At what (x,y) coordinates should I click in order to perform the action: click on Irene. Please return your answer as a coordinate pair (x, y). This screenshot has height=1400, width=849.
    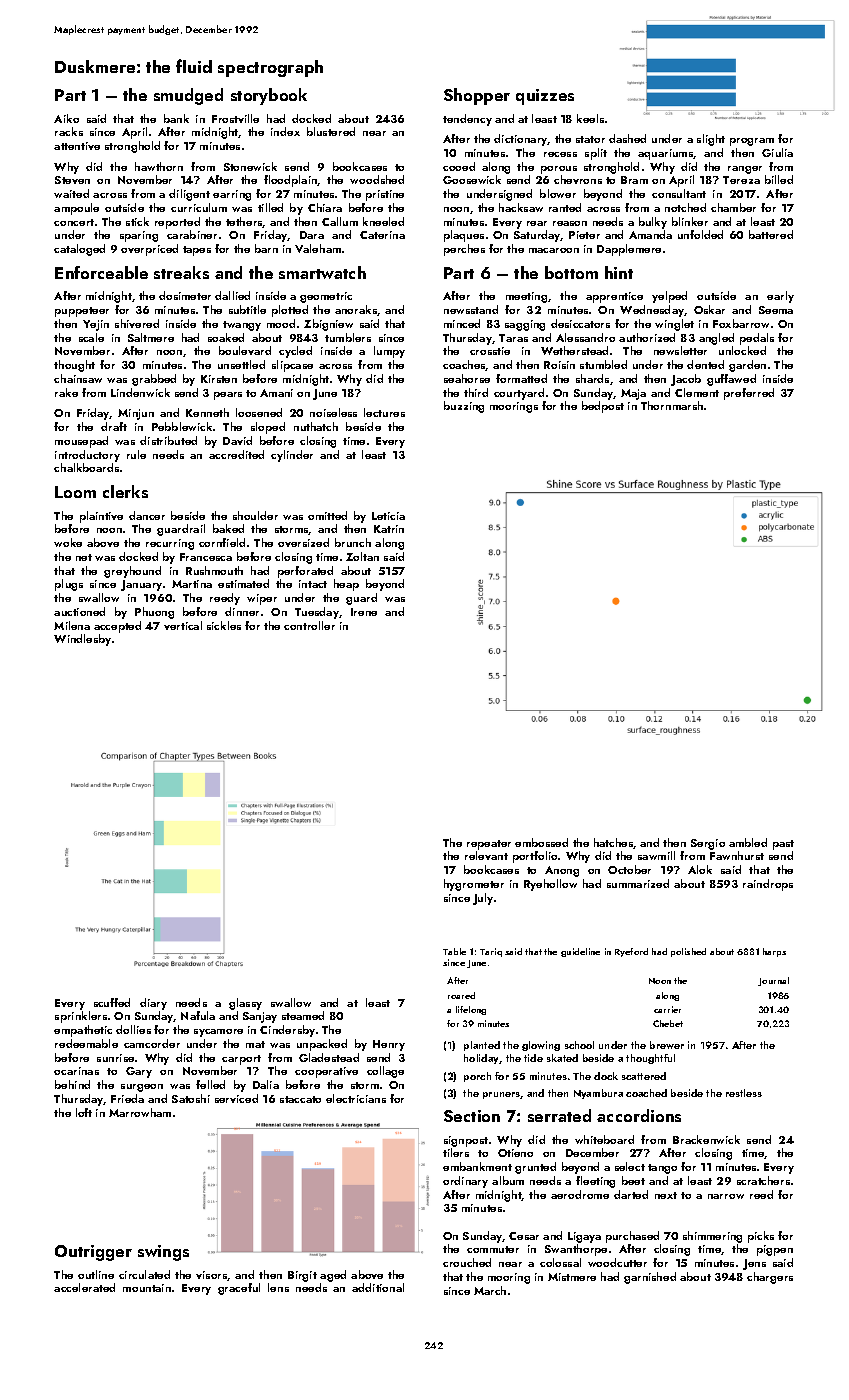
    Looking at the image, I should click on (364, 612).
